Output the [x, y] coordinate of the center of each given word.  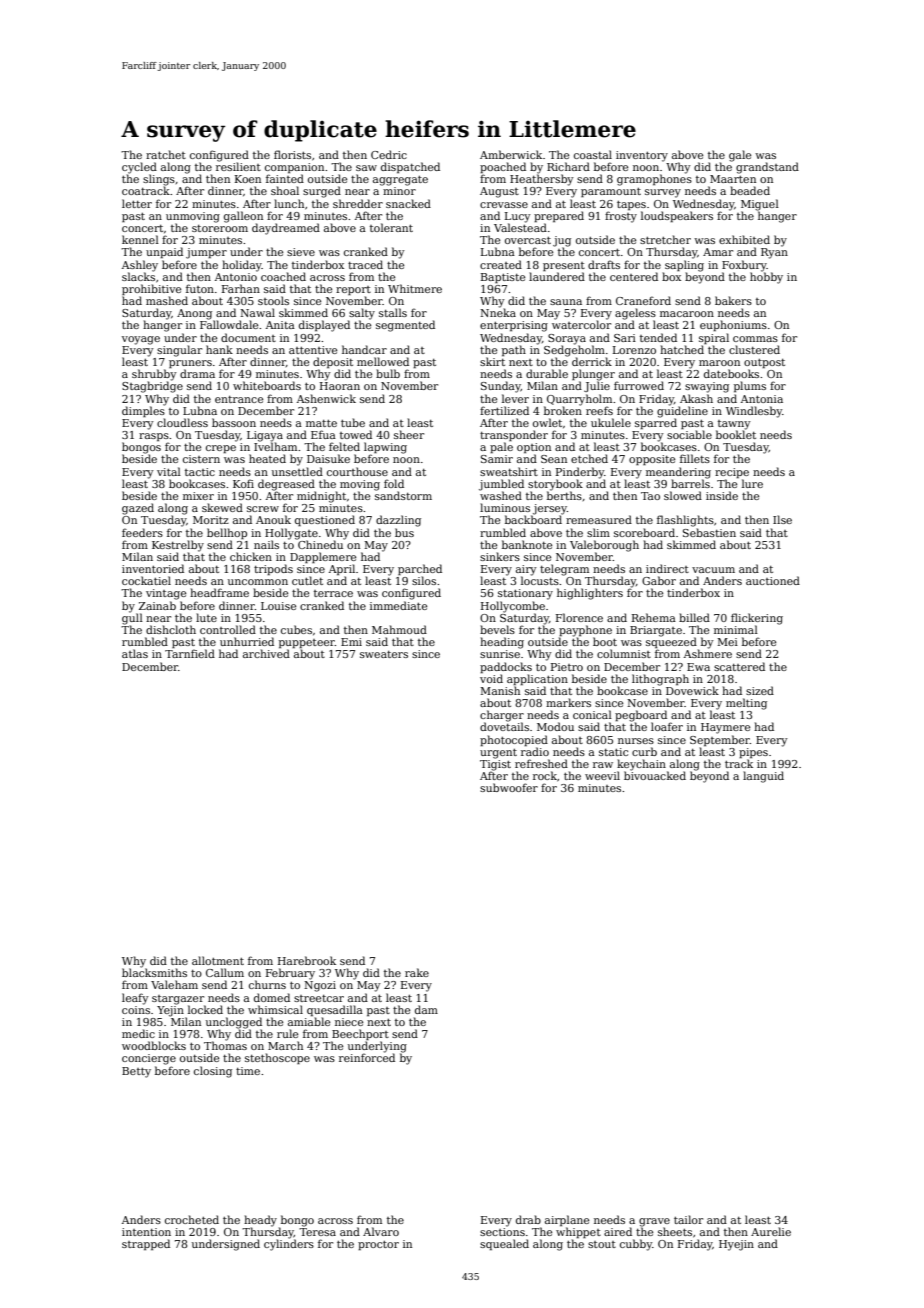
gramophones [654, 180]
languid [763, 777]
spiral [714, 338]
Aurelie [771, 1231]
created [501, 264]
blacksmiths [154, 972]
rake [417, 972]
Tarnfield [190, 653]
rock [545, 775]
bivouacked [655, 775]
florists [292, 154]
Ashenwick [326, 398]
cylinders [289, 1245]
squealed [504, 1244]
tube [353, 422]
